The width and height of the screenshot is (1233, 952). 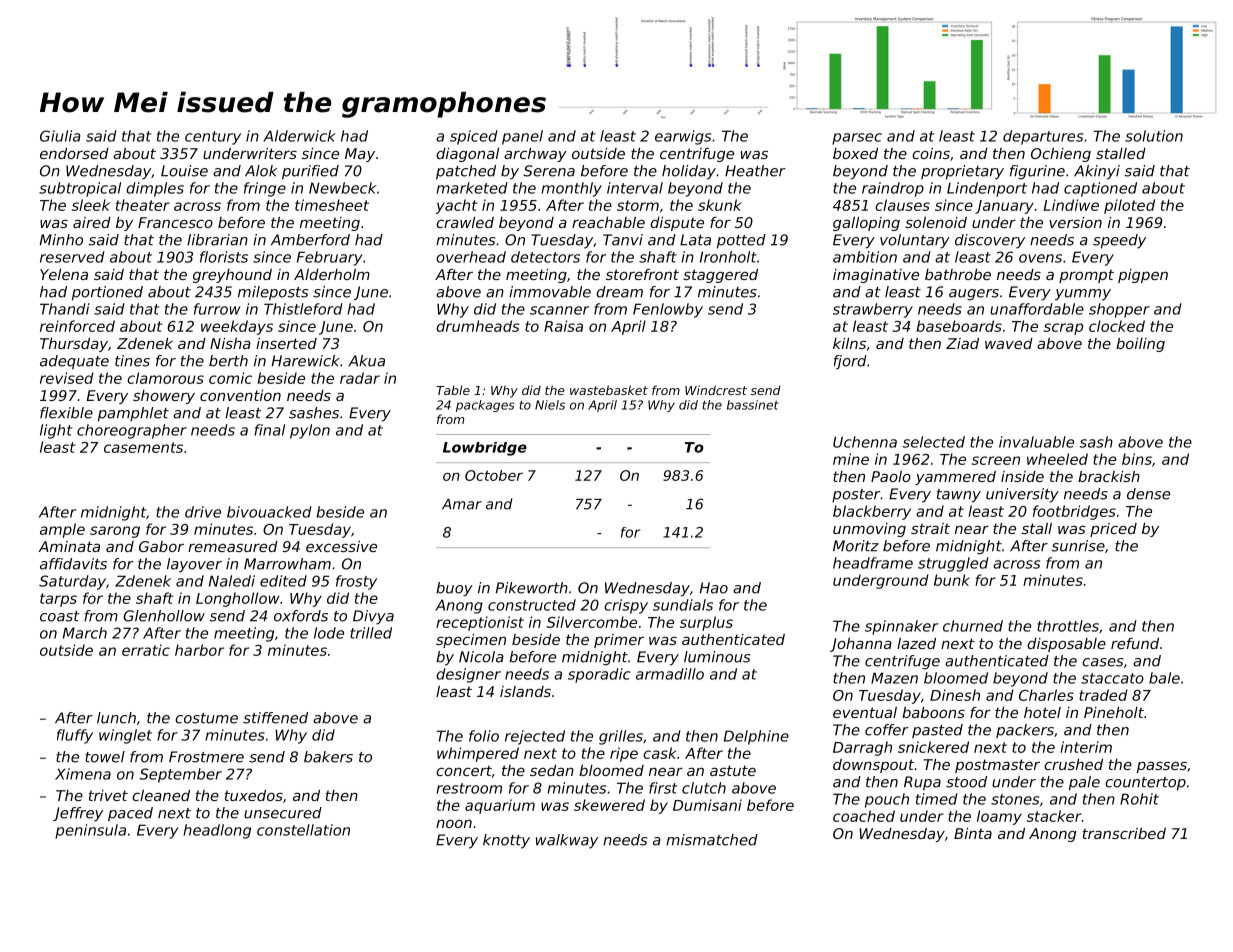 What do you see at coordinates (720, 205) in the screenshot?
I see `skunk` at bounding box center [720, 205].
